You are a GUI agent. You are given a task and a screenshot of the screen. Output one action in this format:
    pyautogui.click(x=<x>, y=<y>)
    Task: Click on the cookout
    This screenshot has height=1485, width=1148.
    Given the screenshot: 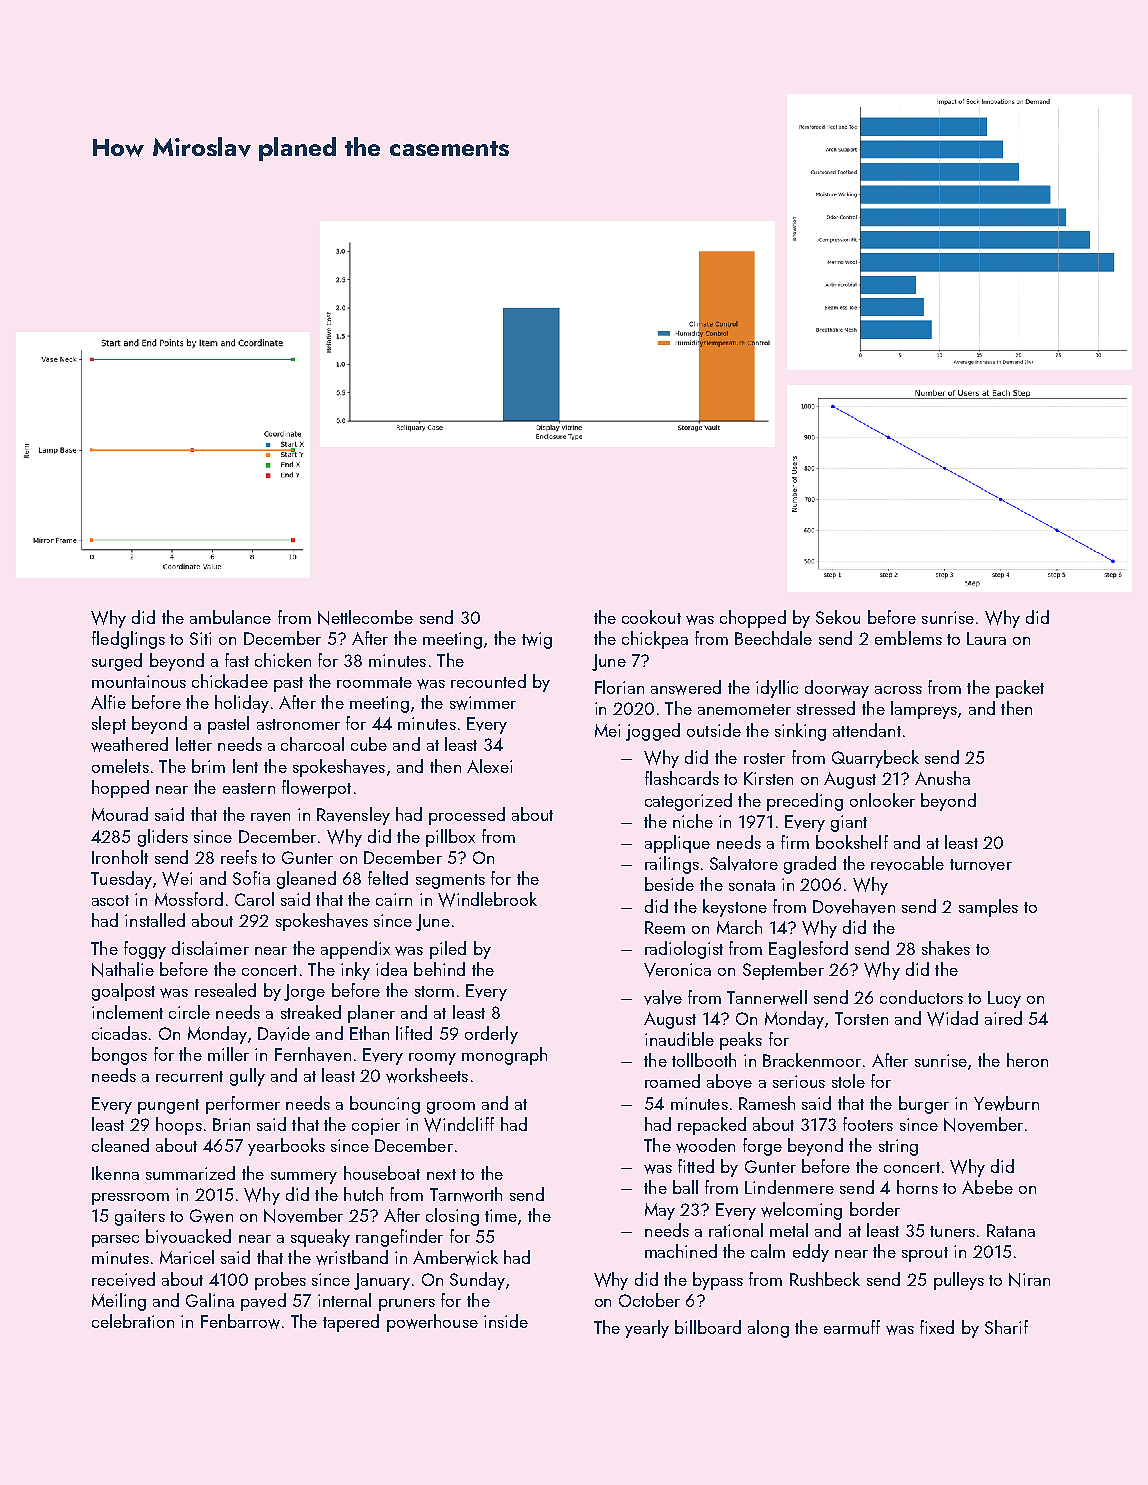 What is the action you would take?
    pyautogui.click(x=651, y=617)
